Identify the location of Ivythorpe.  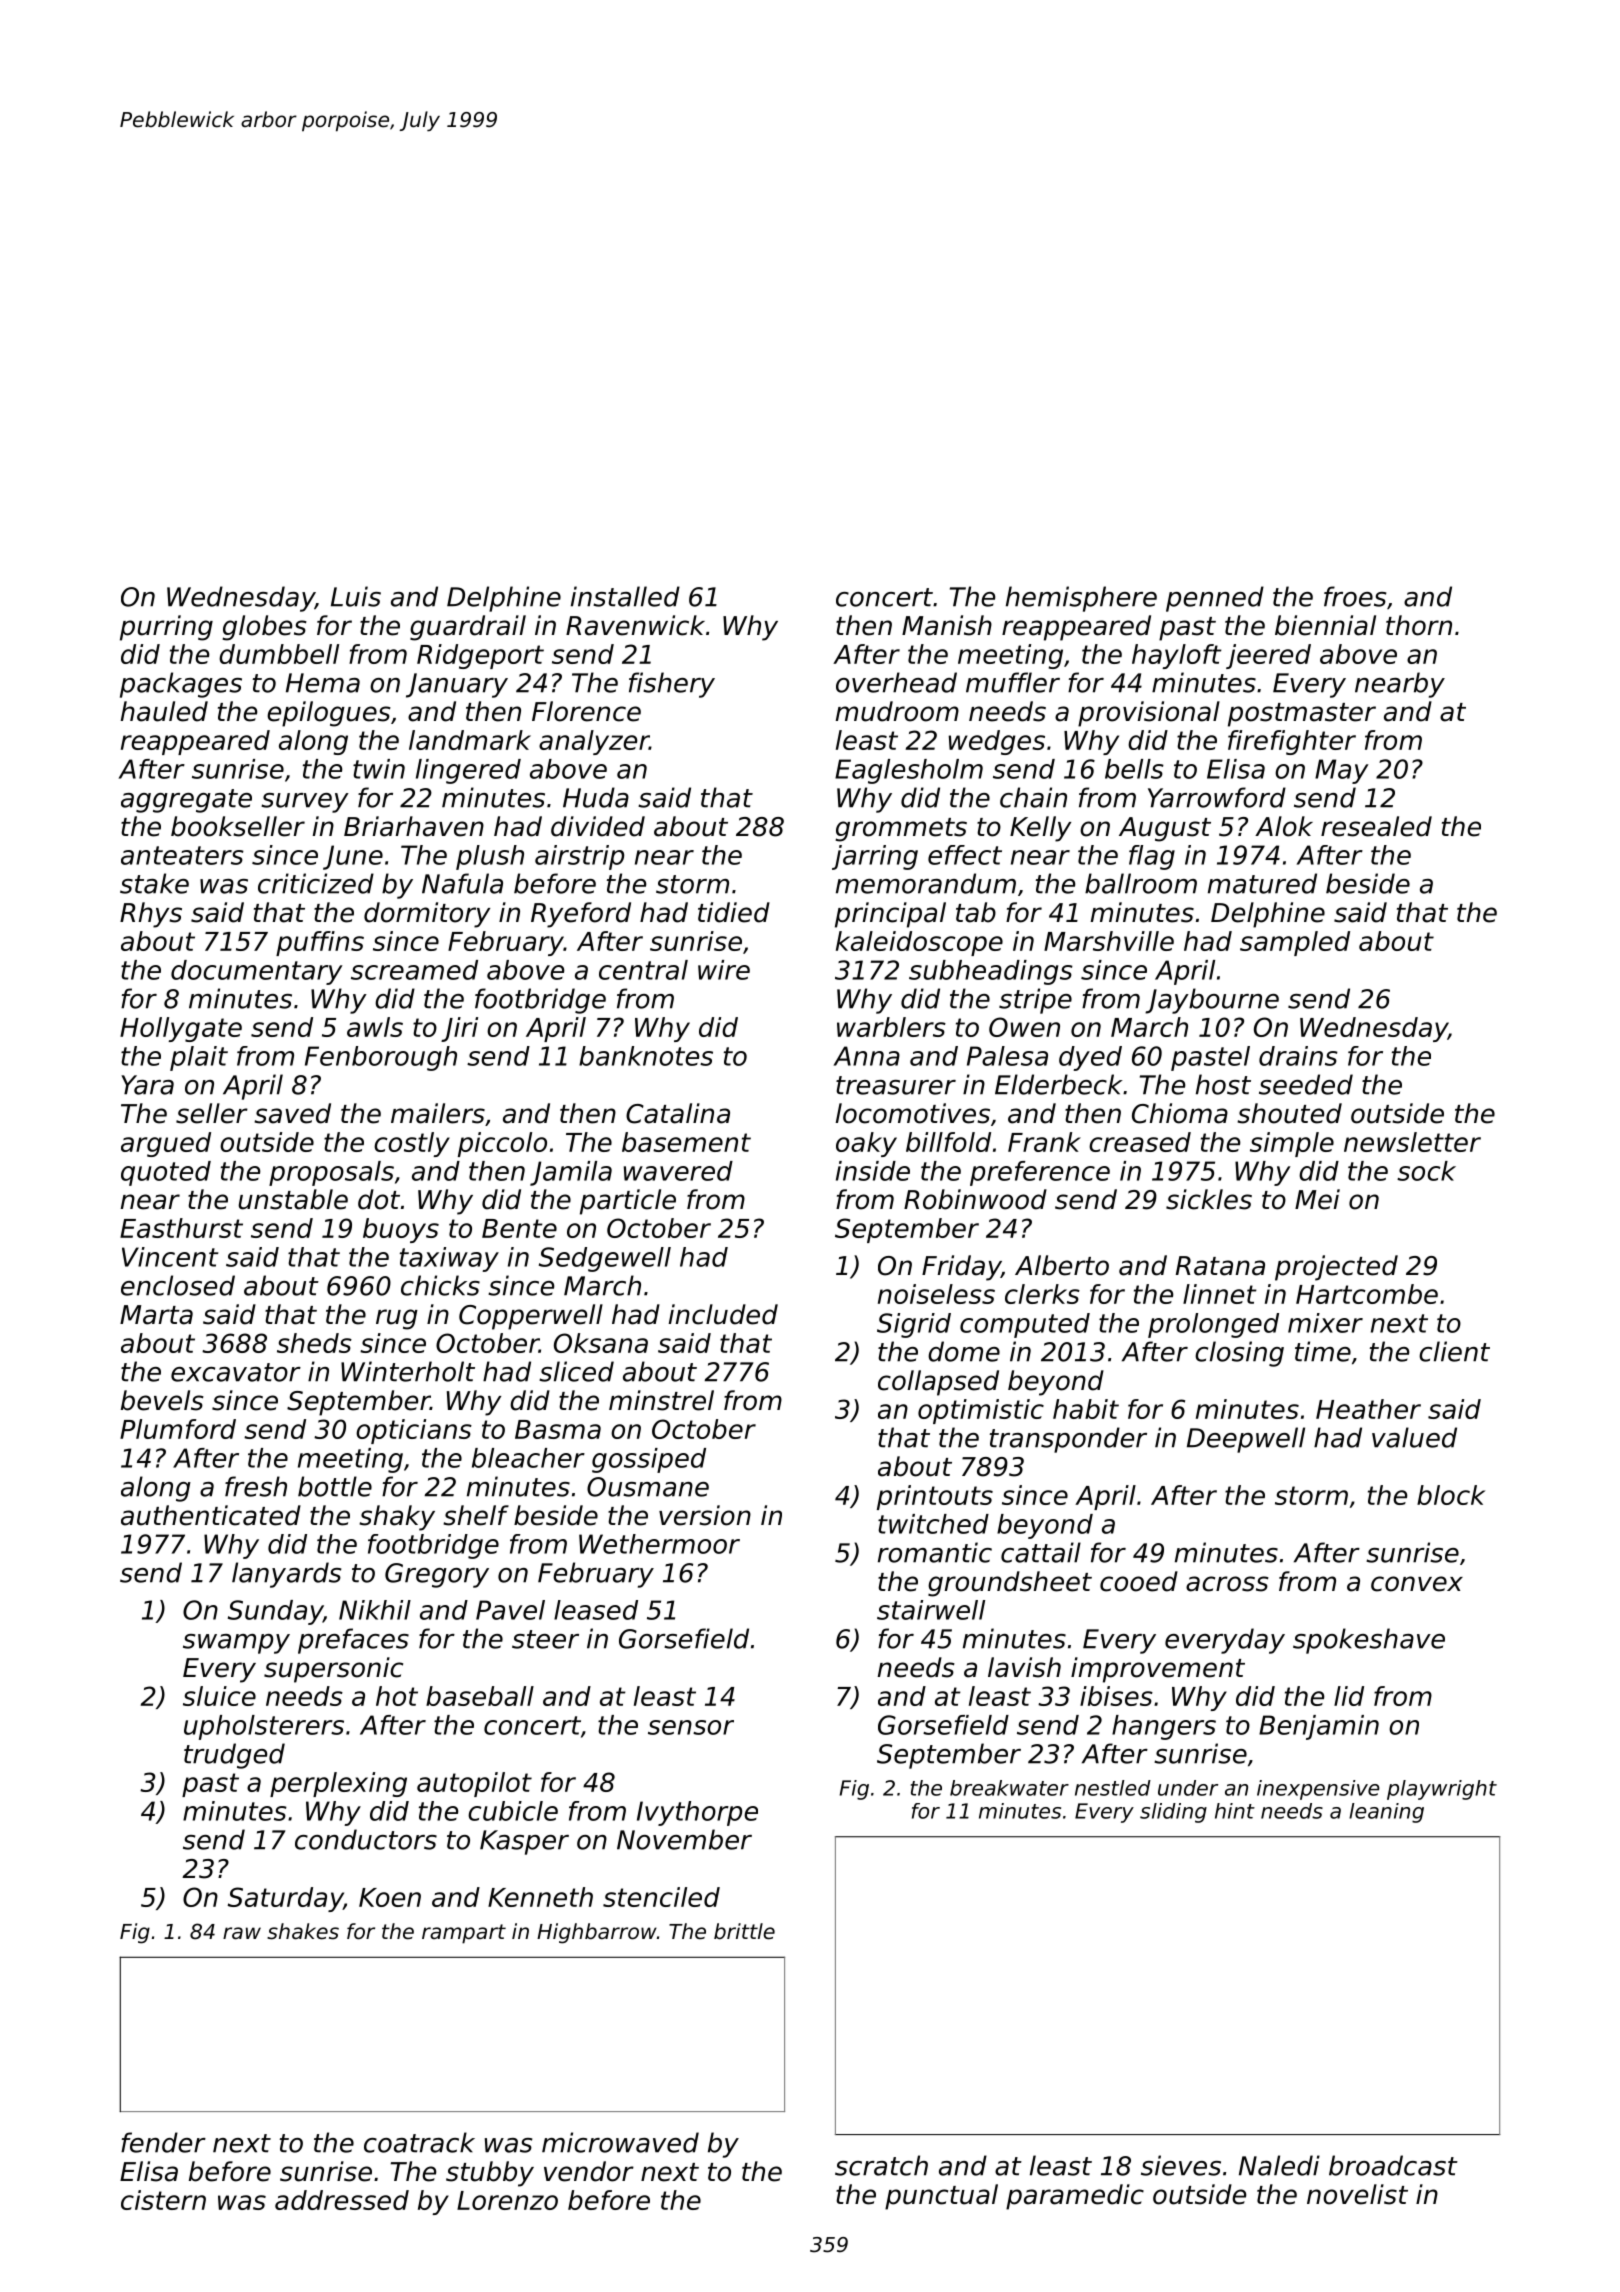
(697, 1813).
